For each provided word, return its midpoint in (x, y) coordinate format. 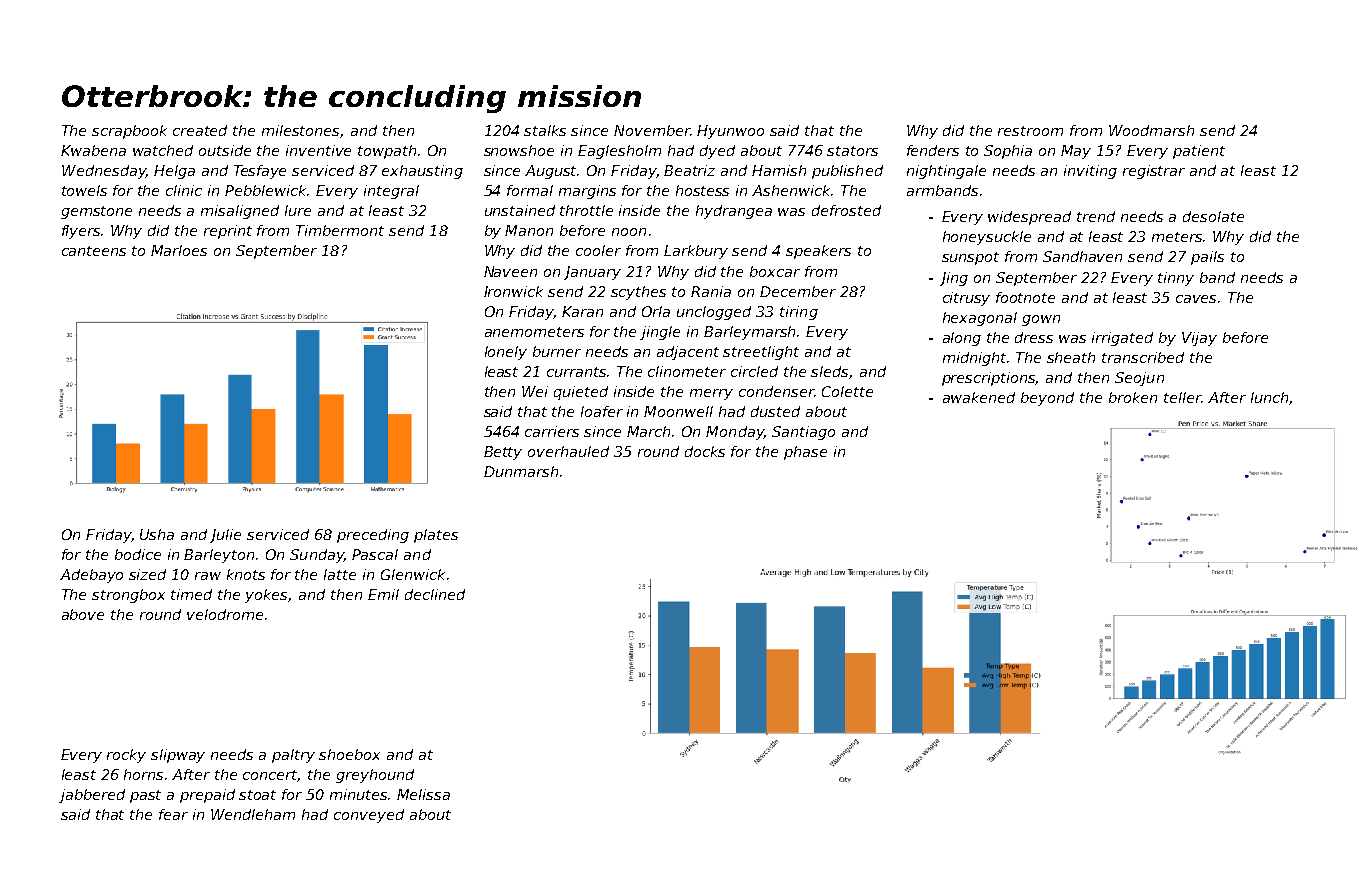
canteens (94, 251)
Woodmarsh (1151, 130)
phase (805, 453)
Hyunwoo (730, 132)
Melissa (423, 794)
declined (435, 594)
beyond (1047, 399)
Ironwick (513, 291)
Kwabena (93, 150)
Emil (383, 594)
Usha (157, 534)
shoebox (349, 754)
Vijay (1199, 339)
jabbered (92, 796)
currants (576, 372)
